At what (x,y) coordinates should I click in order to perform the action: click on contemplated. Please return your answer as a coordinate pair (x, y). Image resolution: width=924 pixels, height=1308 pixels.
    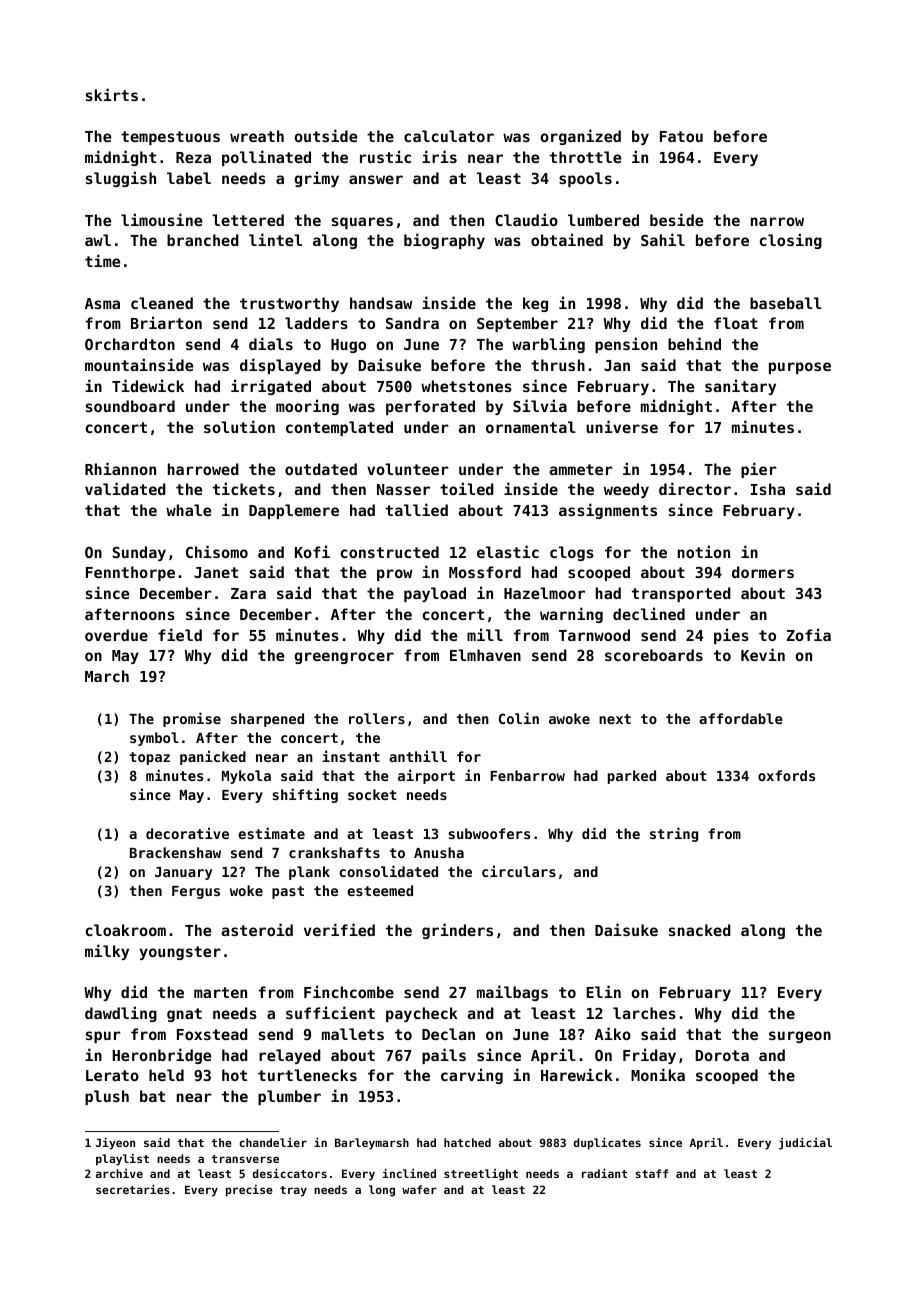
    Looking at the image, I should click on (339, 428).
